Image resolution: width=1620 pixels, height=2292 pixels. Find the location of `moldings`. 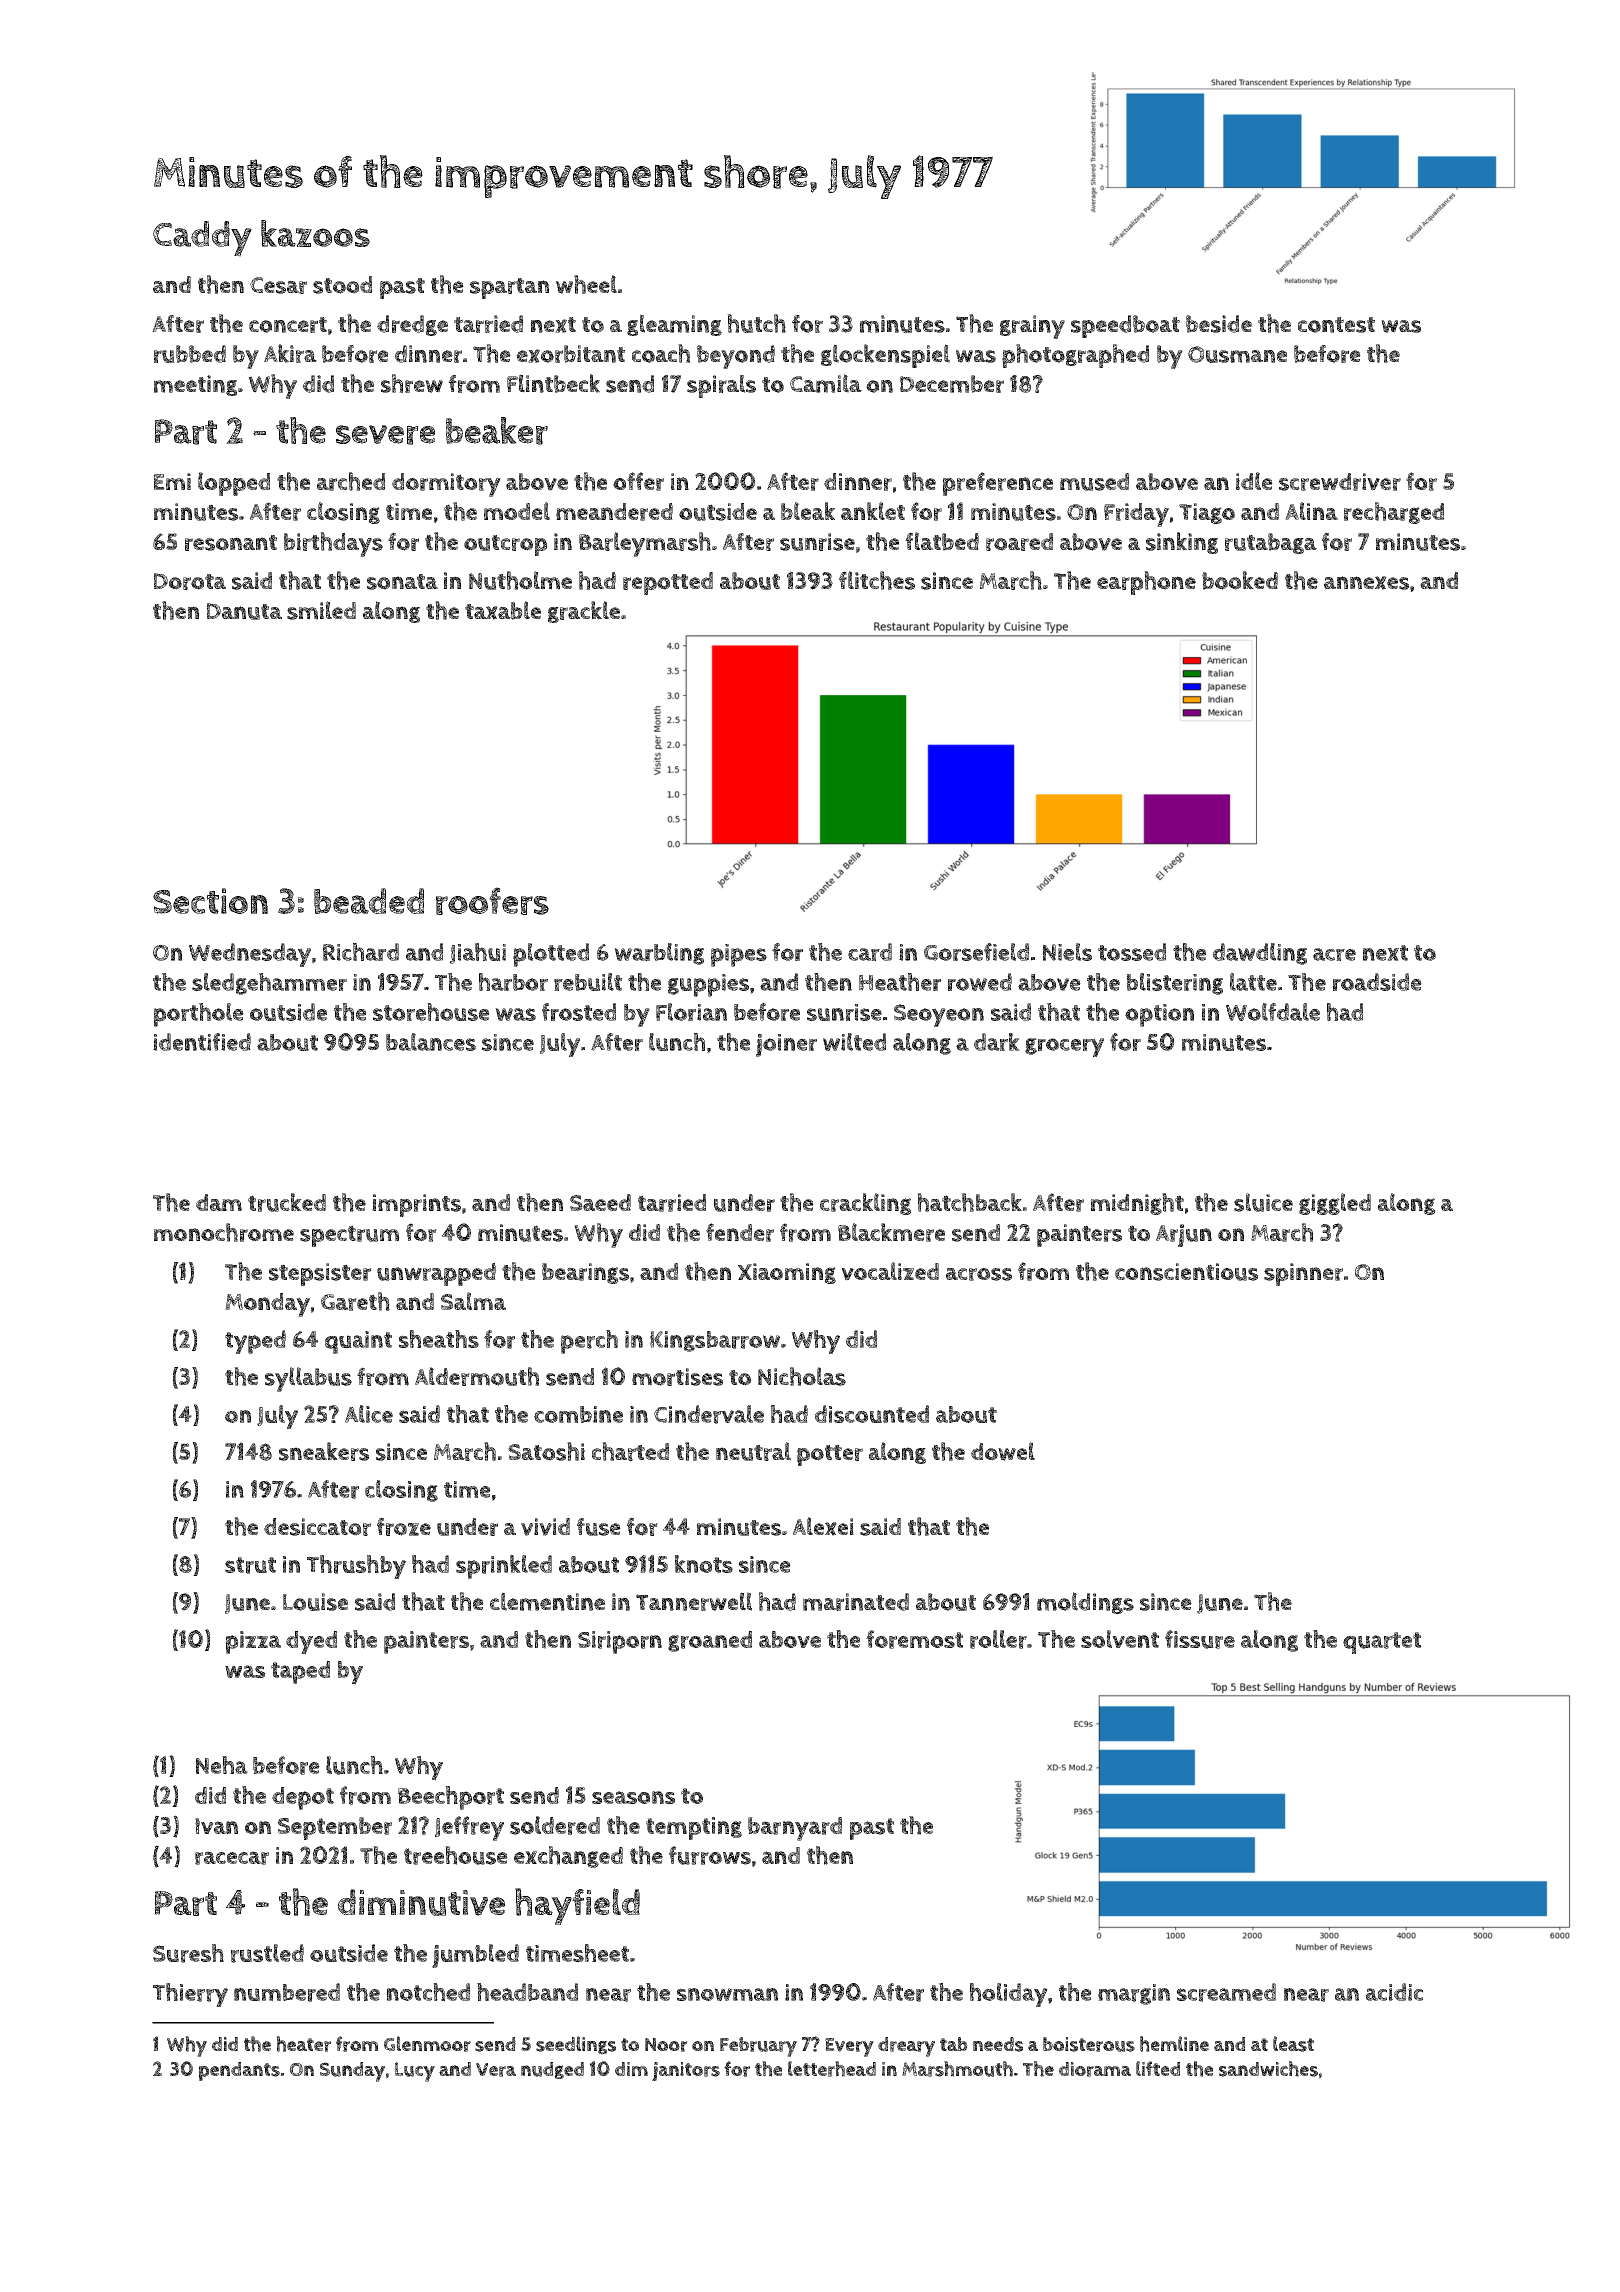

moldings is located at coordinates (1085, 1603).
